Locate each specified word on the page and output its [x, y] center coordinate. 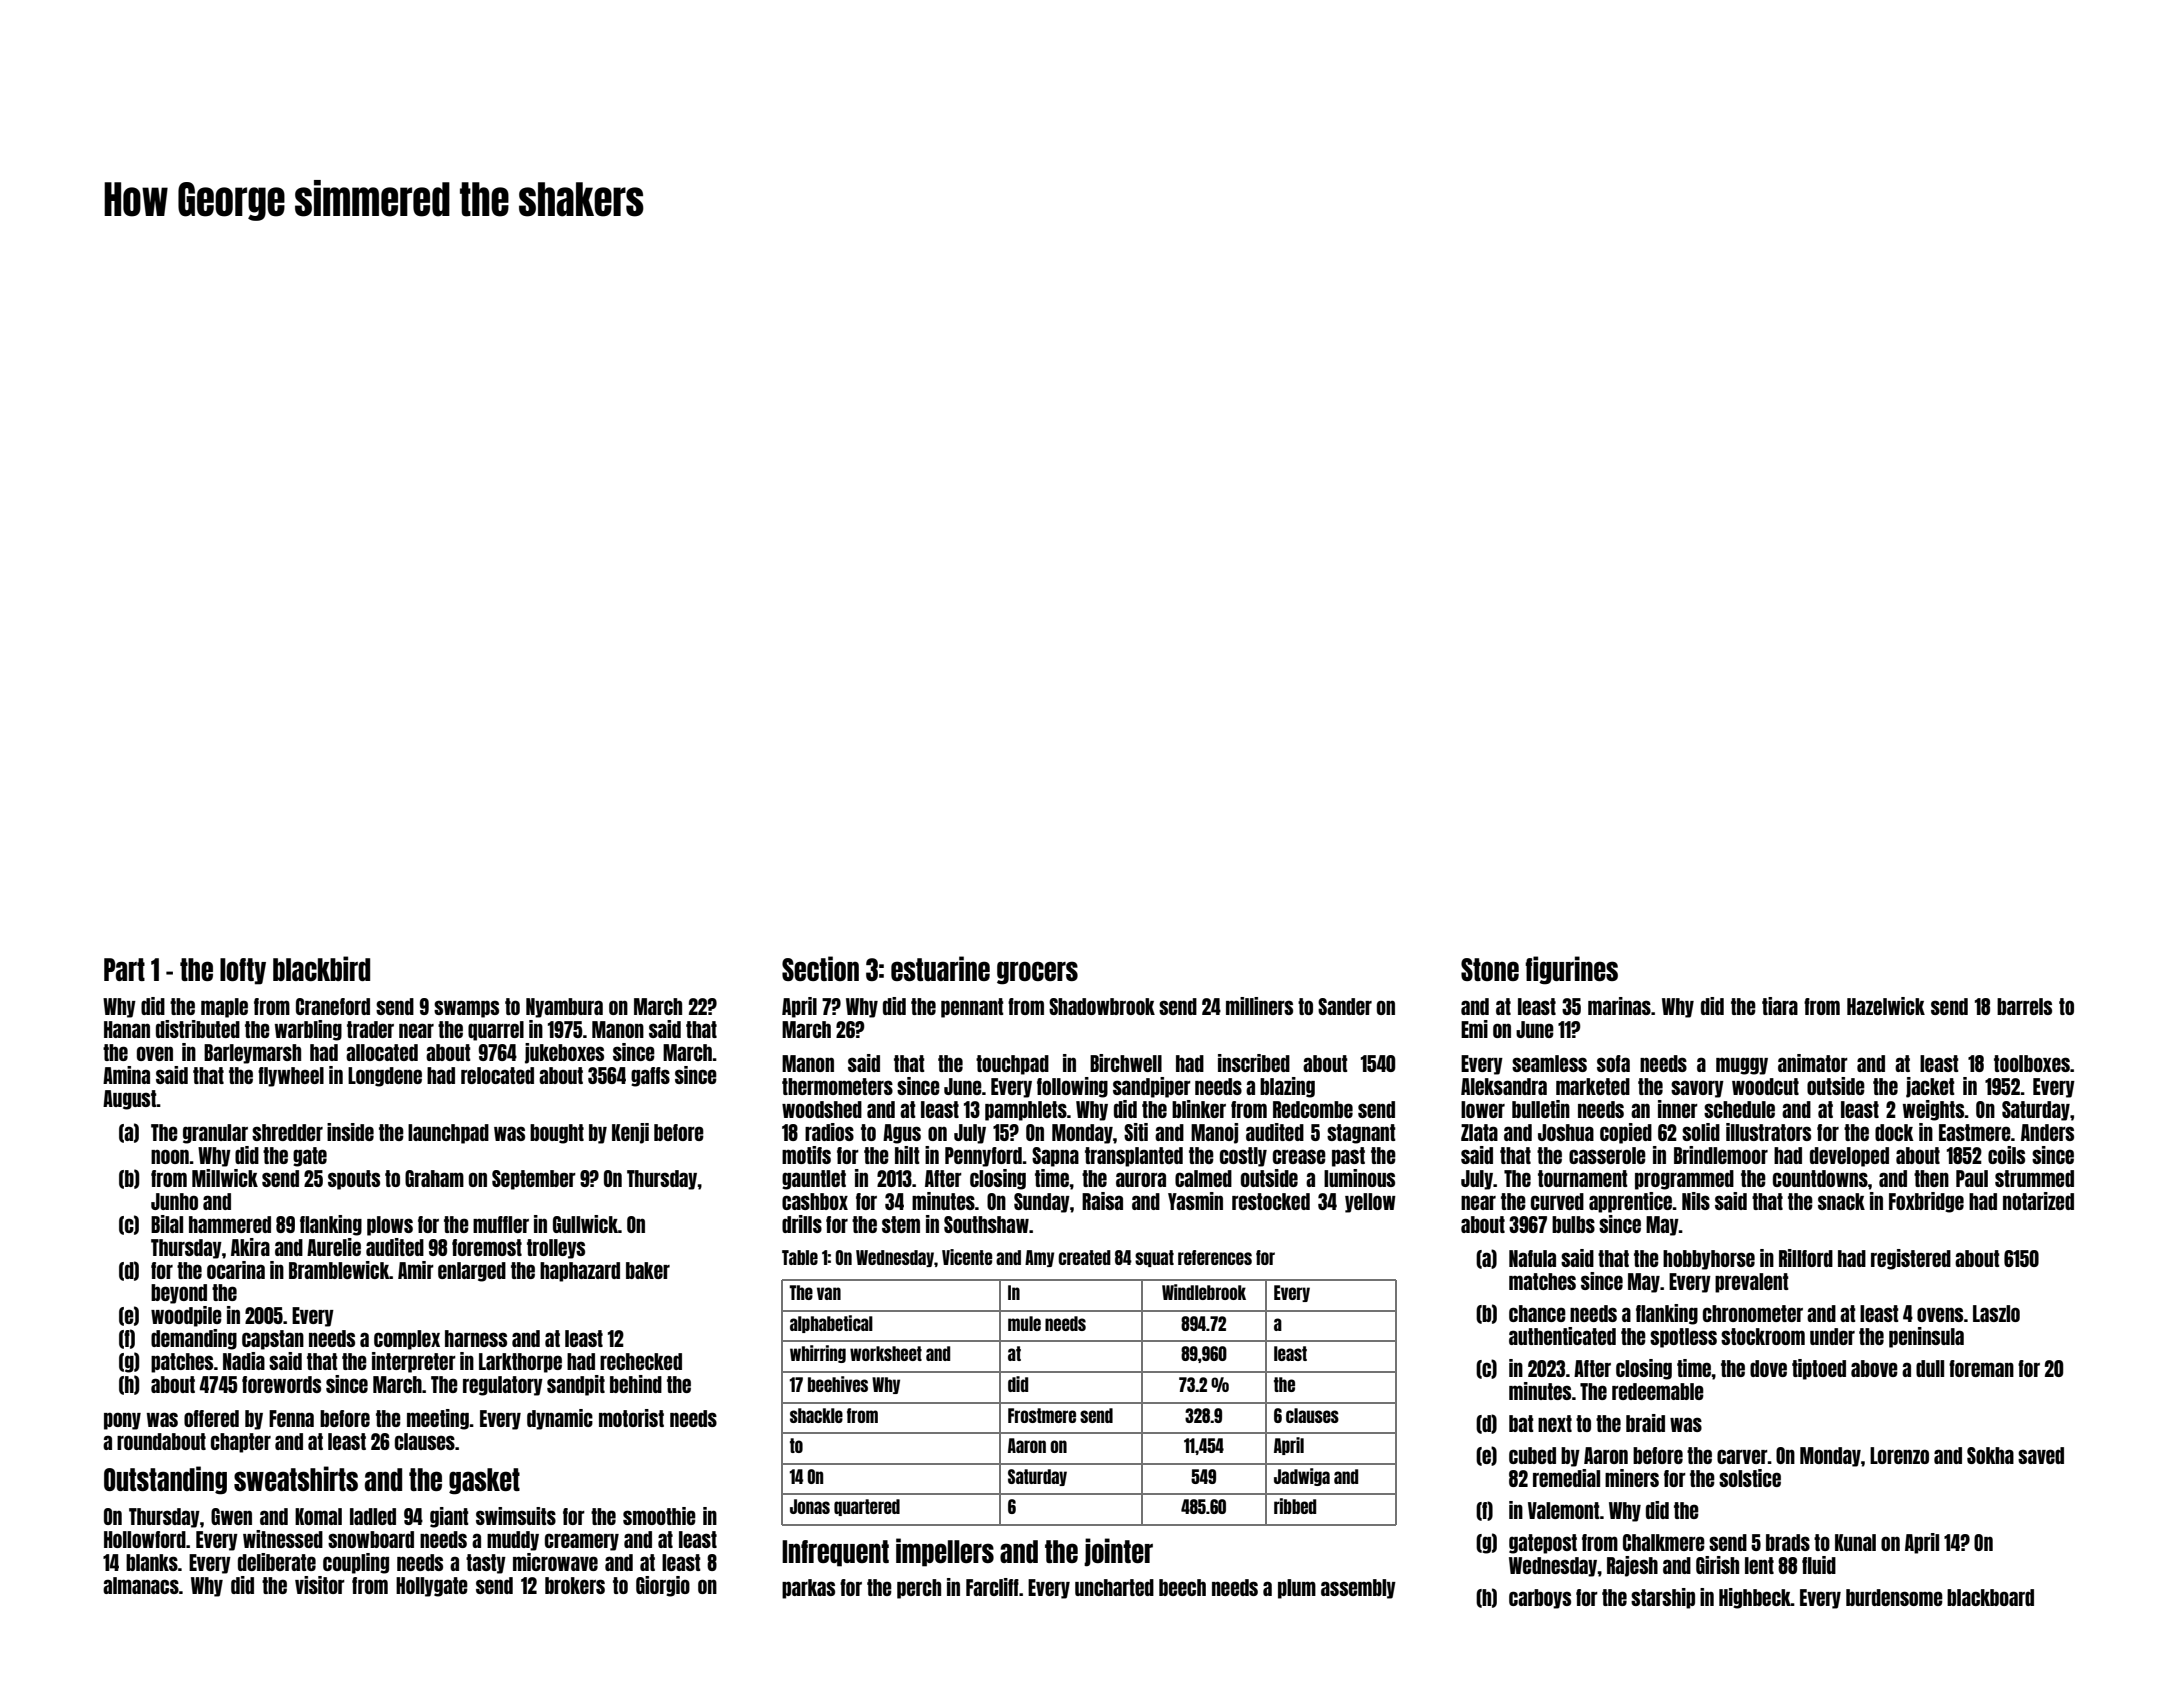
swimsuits [516, 1516]
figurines [1571, 970]
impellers [945, 1552]
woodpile [186, 1316]
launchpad [448, 1134]
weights [1934, 1110]
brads [1788, 1542]
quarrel [496, 1031]
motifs [806, 1155]
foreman [1981, 1368]
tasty [486, 1564]
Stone [1490, 969]
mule [1024, 1323]
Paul [1972, 1178]
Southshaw [986, 1224]
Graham [434, 1178]
